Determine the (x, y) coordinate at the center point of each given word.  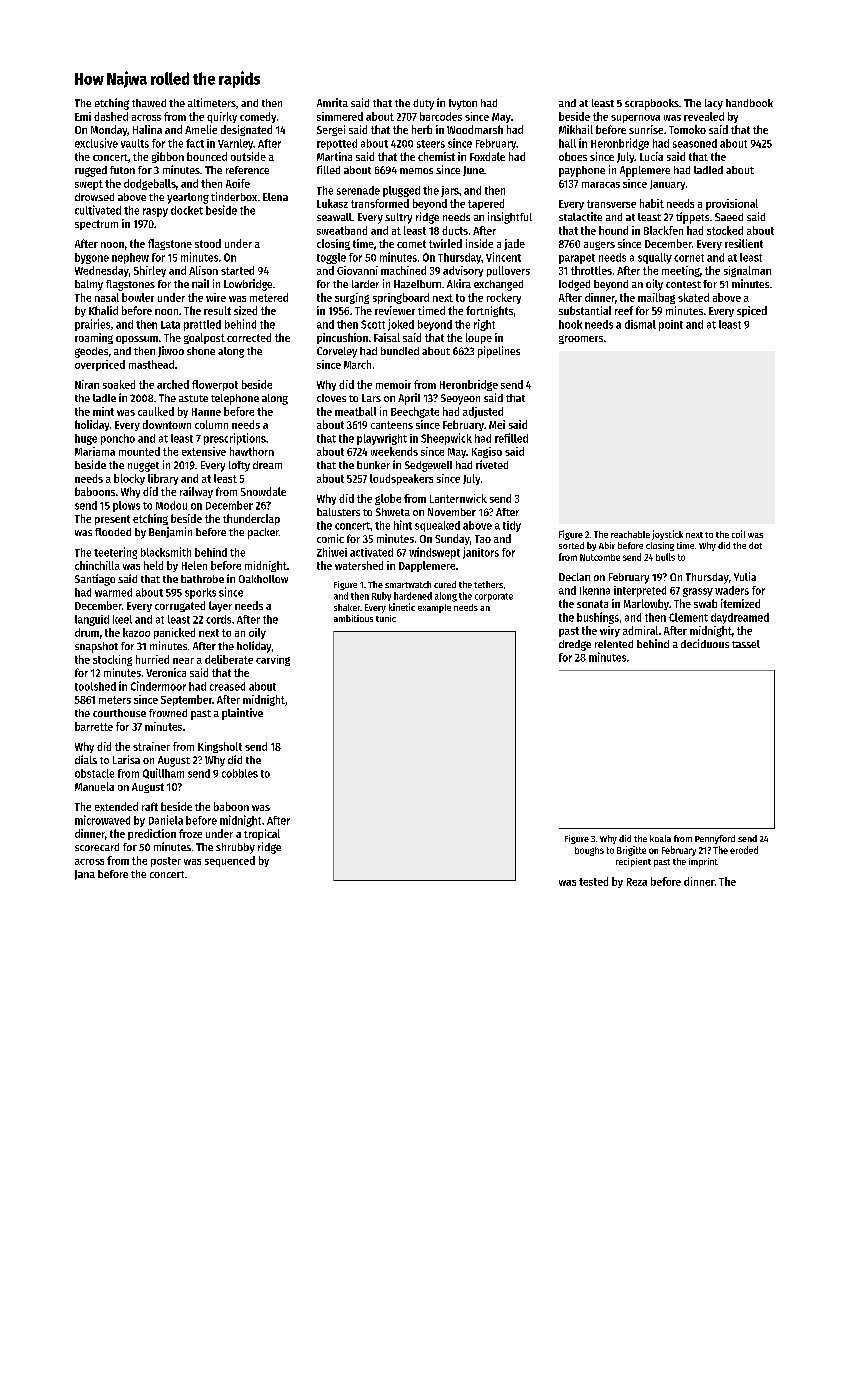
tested (593, 881)
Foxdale (487, 156)
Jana (85, 875)
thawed (149, 103)
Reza (637, 882)
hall (567, 143)
